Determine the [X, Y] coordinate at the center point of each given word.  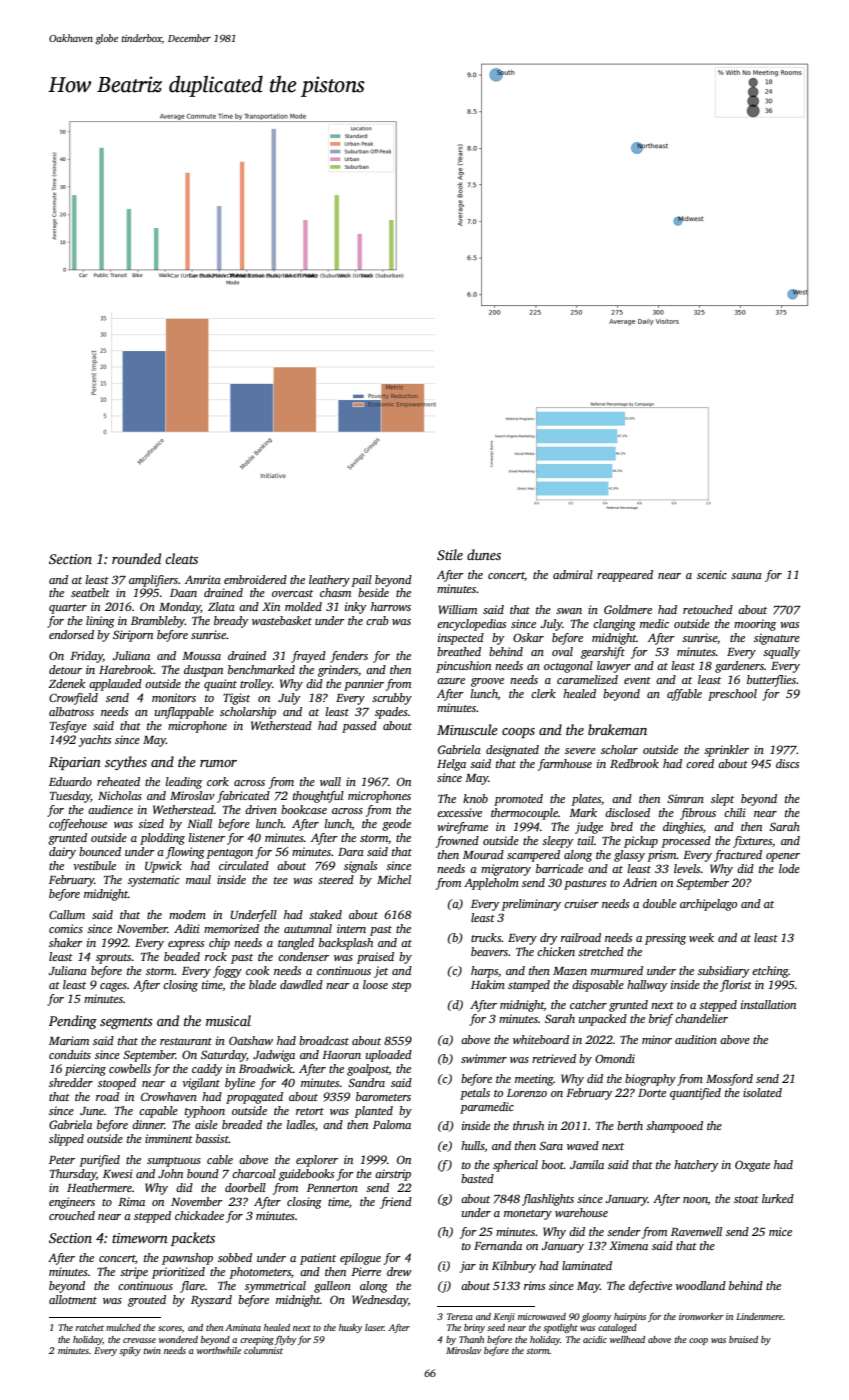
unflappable [184, 713]
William [458, 609]
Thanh [471, 1339]
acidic [595, 1339]
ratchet [90, 1327]
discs [787, 763]
